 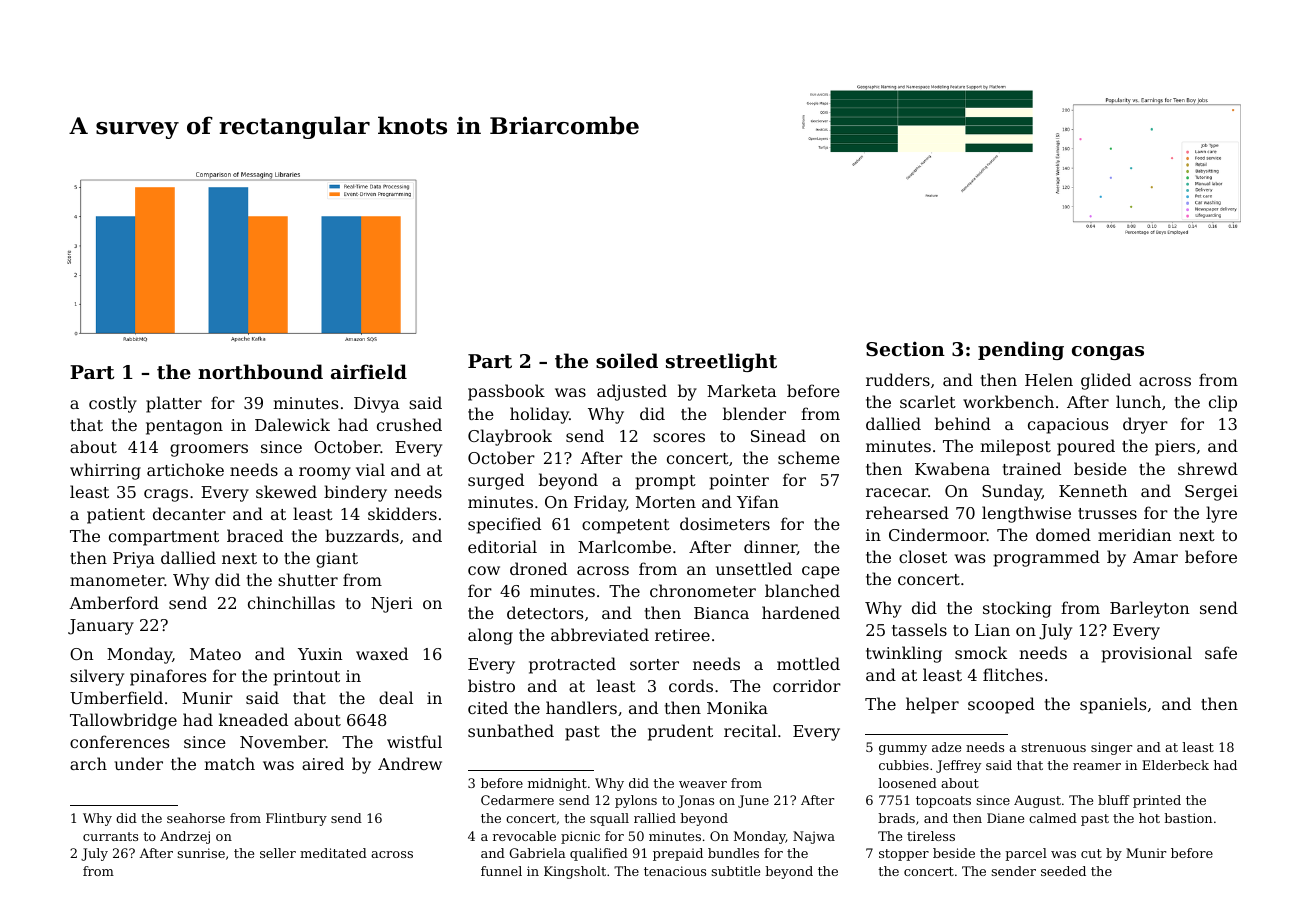 I want to click on scarlet, so click(x=928, y=401).
